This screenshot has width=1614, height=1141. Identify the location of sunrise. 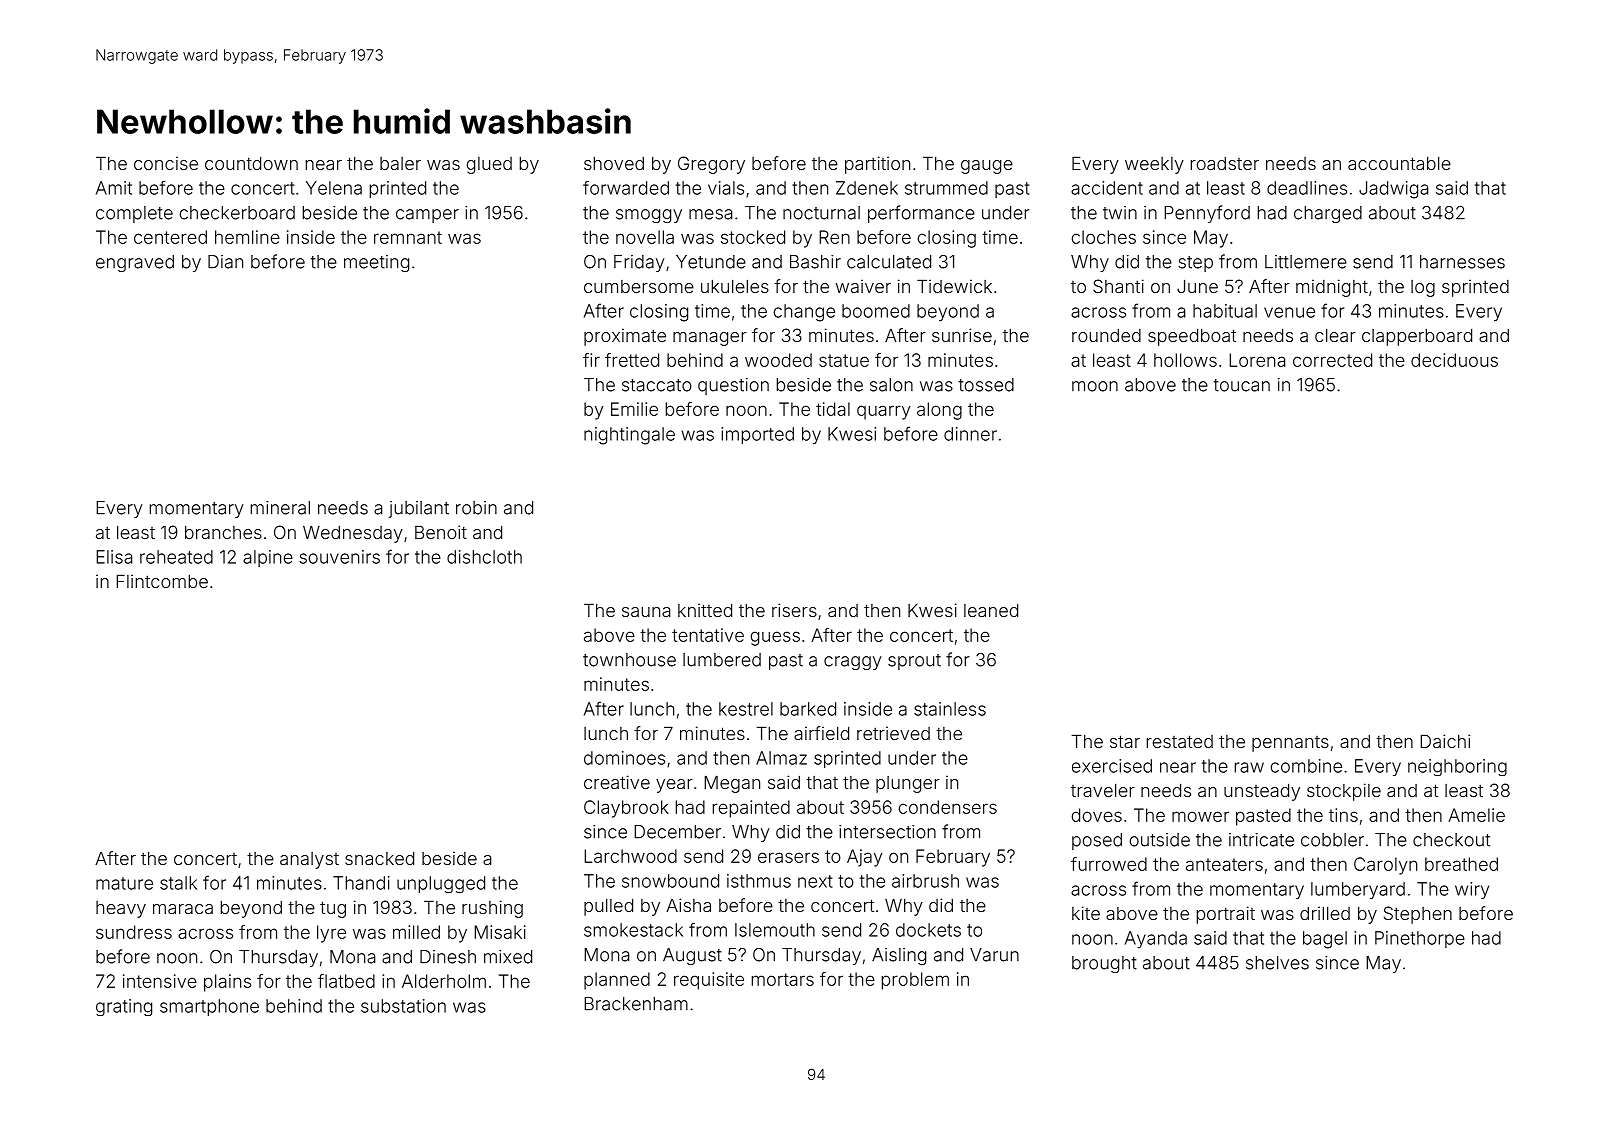
(962, 335).
